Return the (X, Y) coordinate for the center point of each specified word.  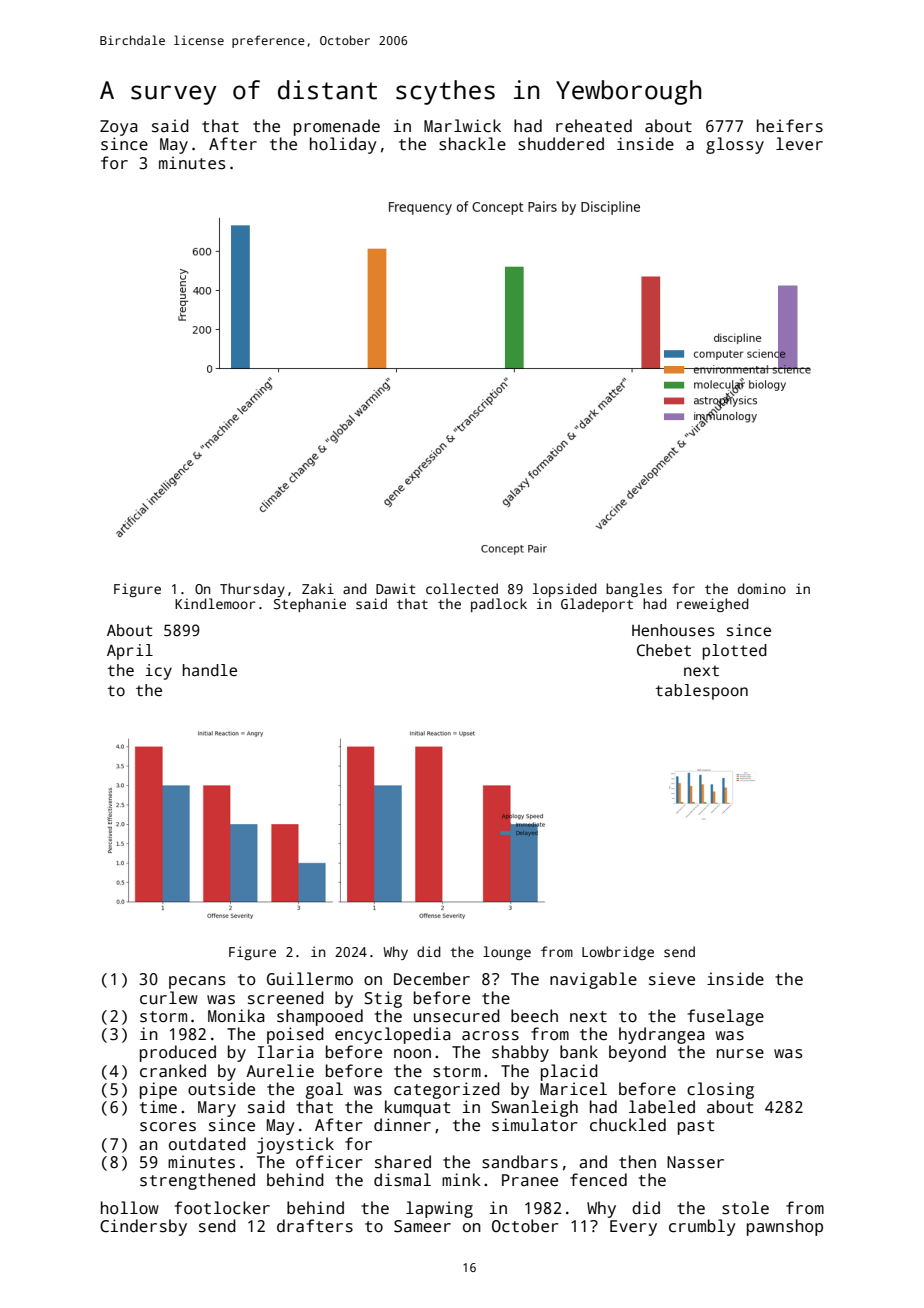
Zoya (119, 128)
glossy (735, 145)
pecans (197, 982)
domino (762, 588)
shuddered (561, 144)
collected (462, 588)
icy (159, 672)
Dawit (395, 588)
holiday (343, 145)
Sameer (422, 1226)
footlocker (222, 1208)
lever (799, 143)
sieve (672, 979)
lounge (507, 953)
